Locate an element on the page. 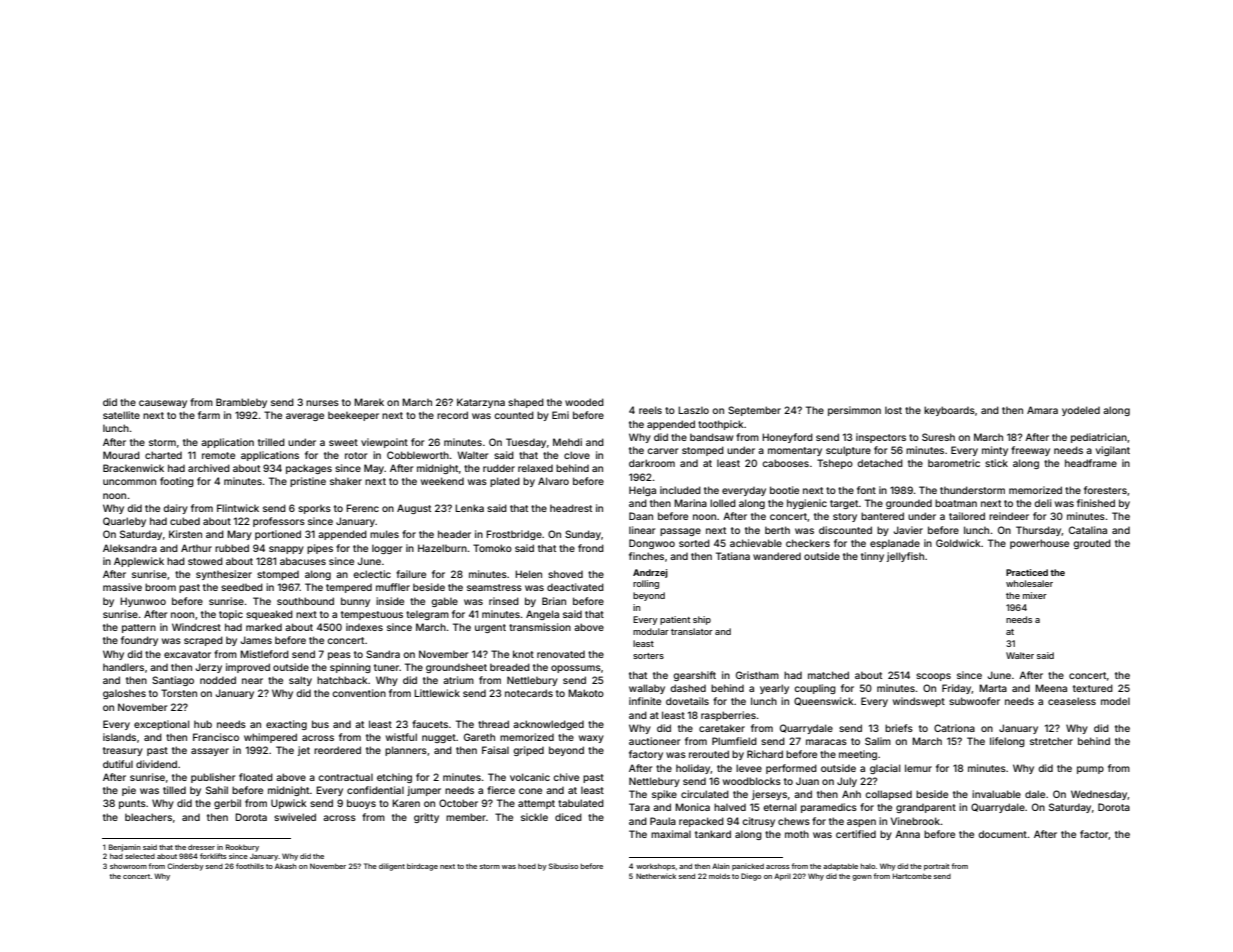 Image resolution: width=1233 pixels, height=952 pixels. griped is located at coordinates (528, 751).
